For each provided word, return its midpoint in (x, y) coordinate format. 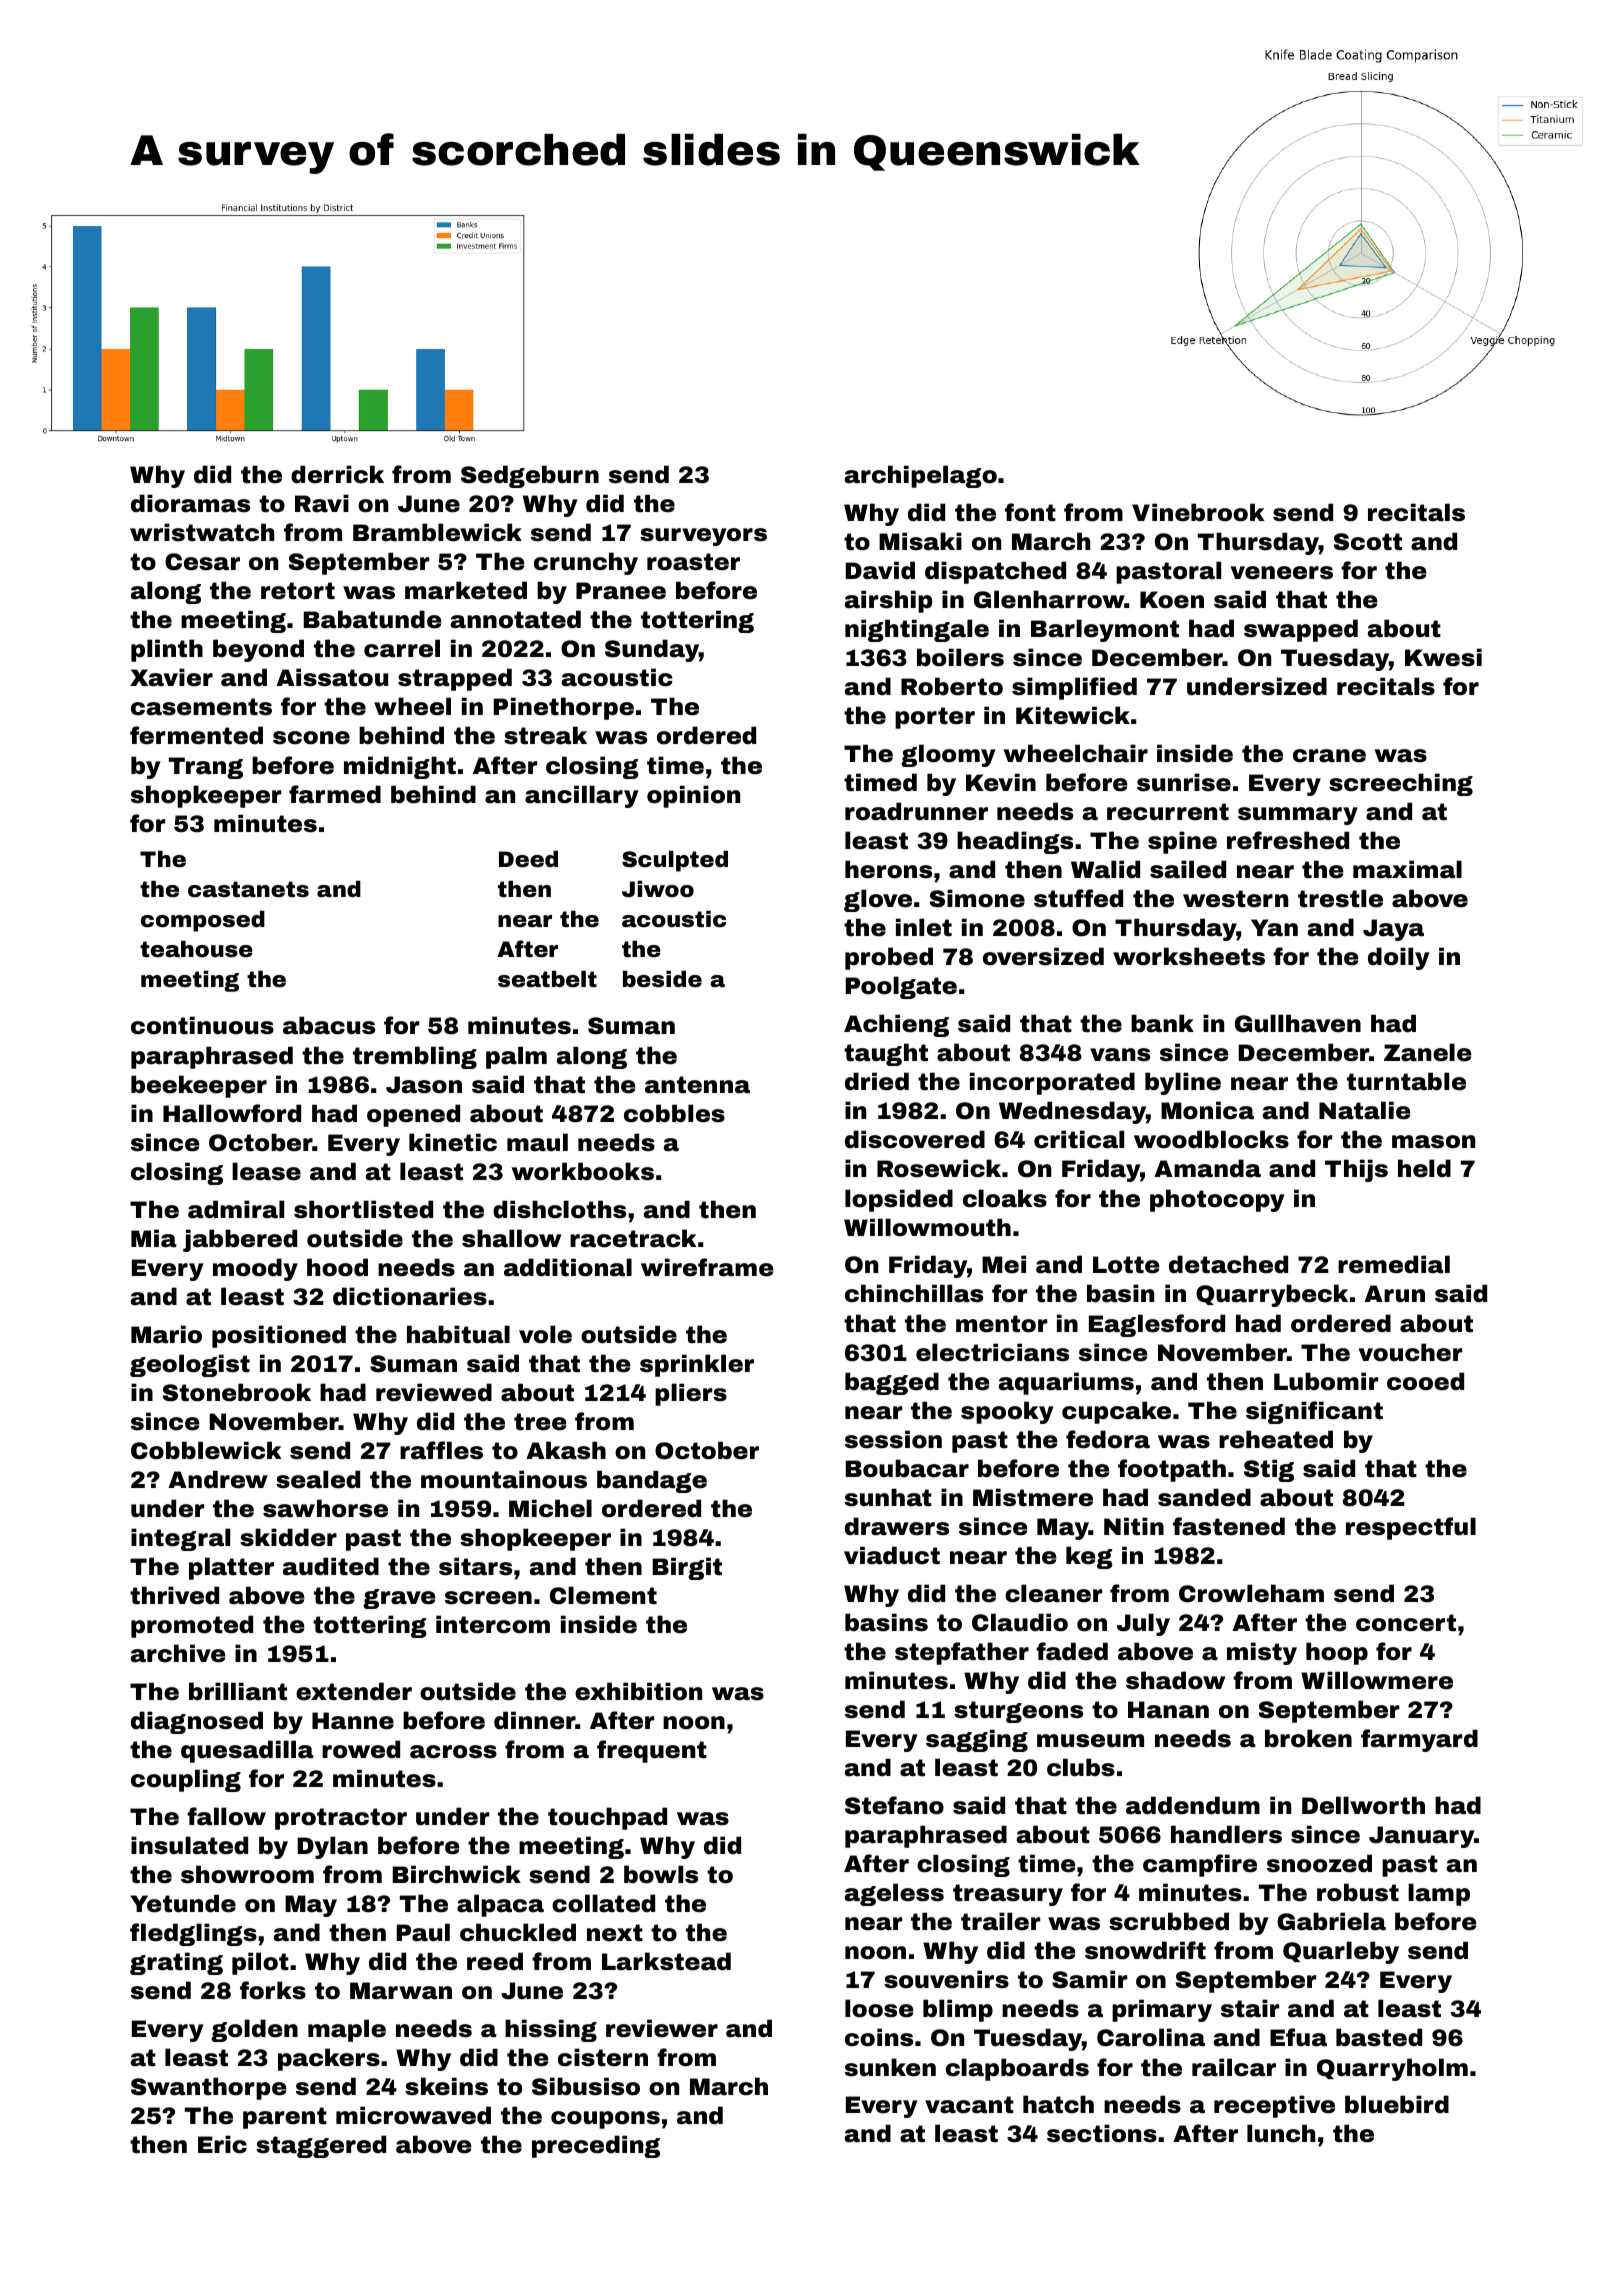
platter (231, 1568)
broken (1308, 1738)
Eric (222, 2144)
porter (935, 718)
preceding (596, 2146)
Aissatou (332, 677)
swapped (1301, 630)
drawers (897, 1526)
